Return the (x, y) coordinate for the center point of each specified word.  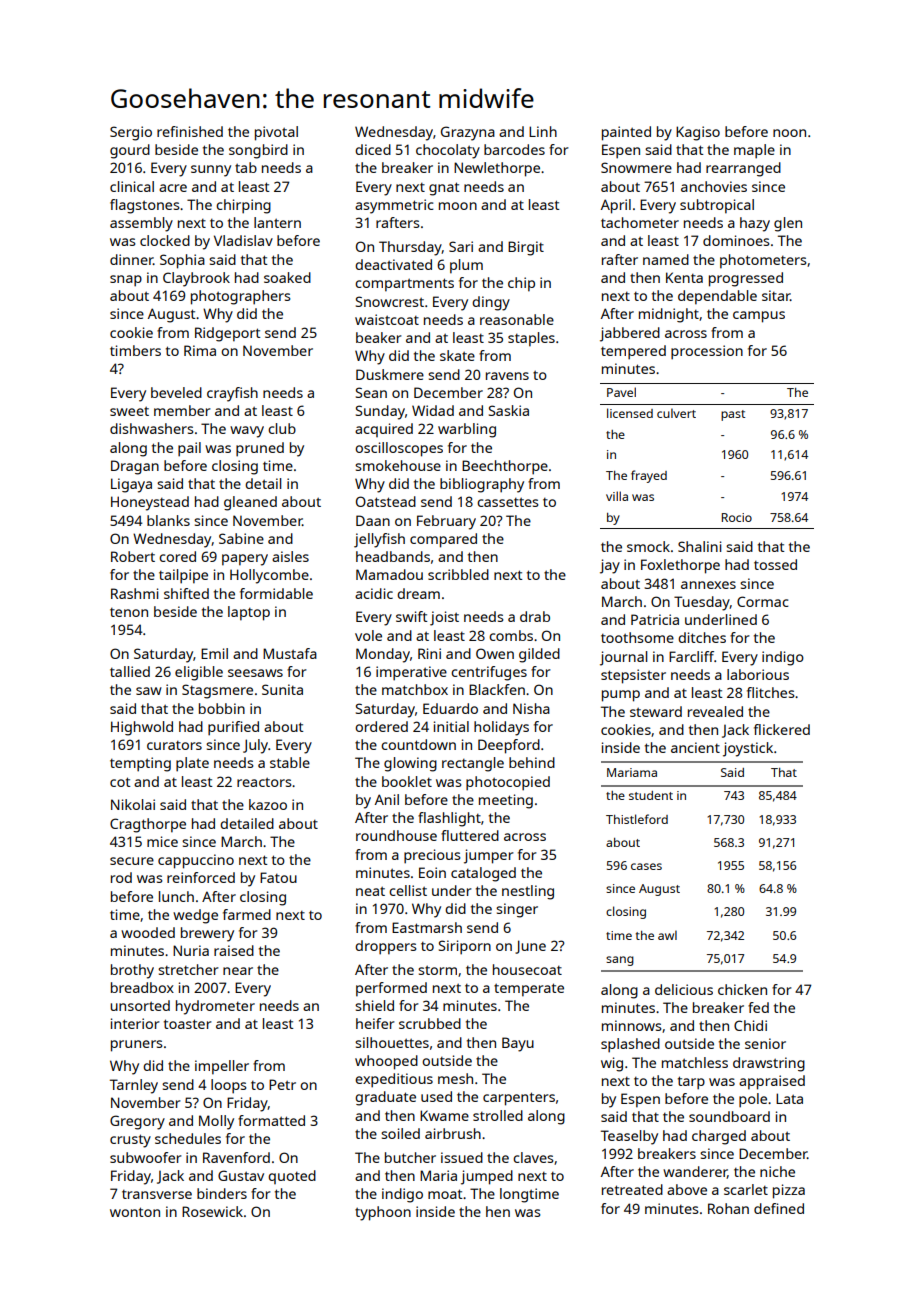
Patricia (655, 619)
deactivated (393, 264)
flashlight (449, 819)
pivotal (276, 133)
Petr (282, 1084)
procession (707, 352)
